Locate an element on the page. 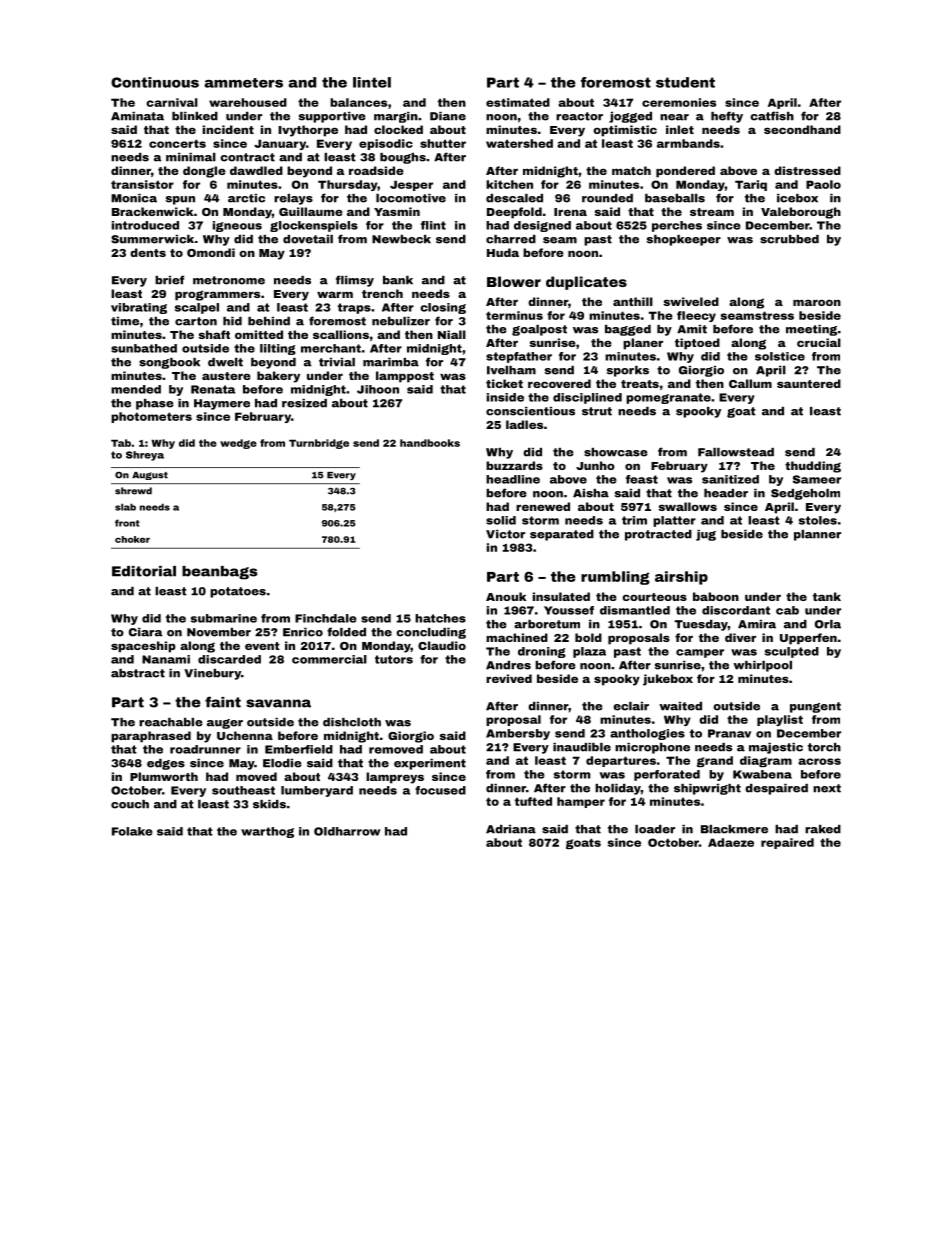 This document has height=1233, width=952. hatches is located at coordinates (440, 618).
